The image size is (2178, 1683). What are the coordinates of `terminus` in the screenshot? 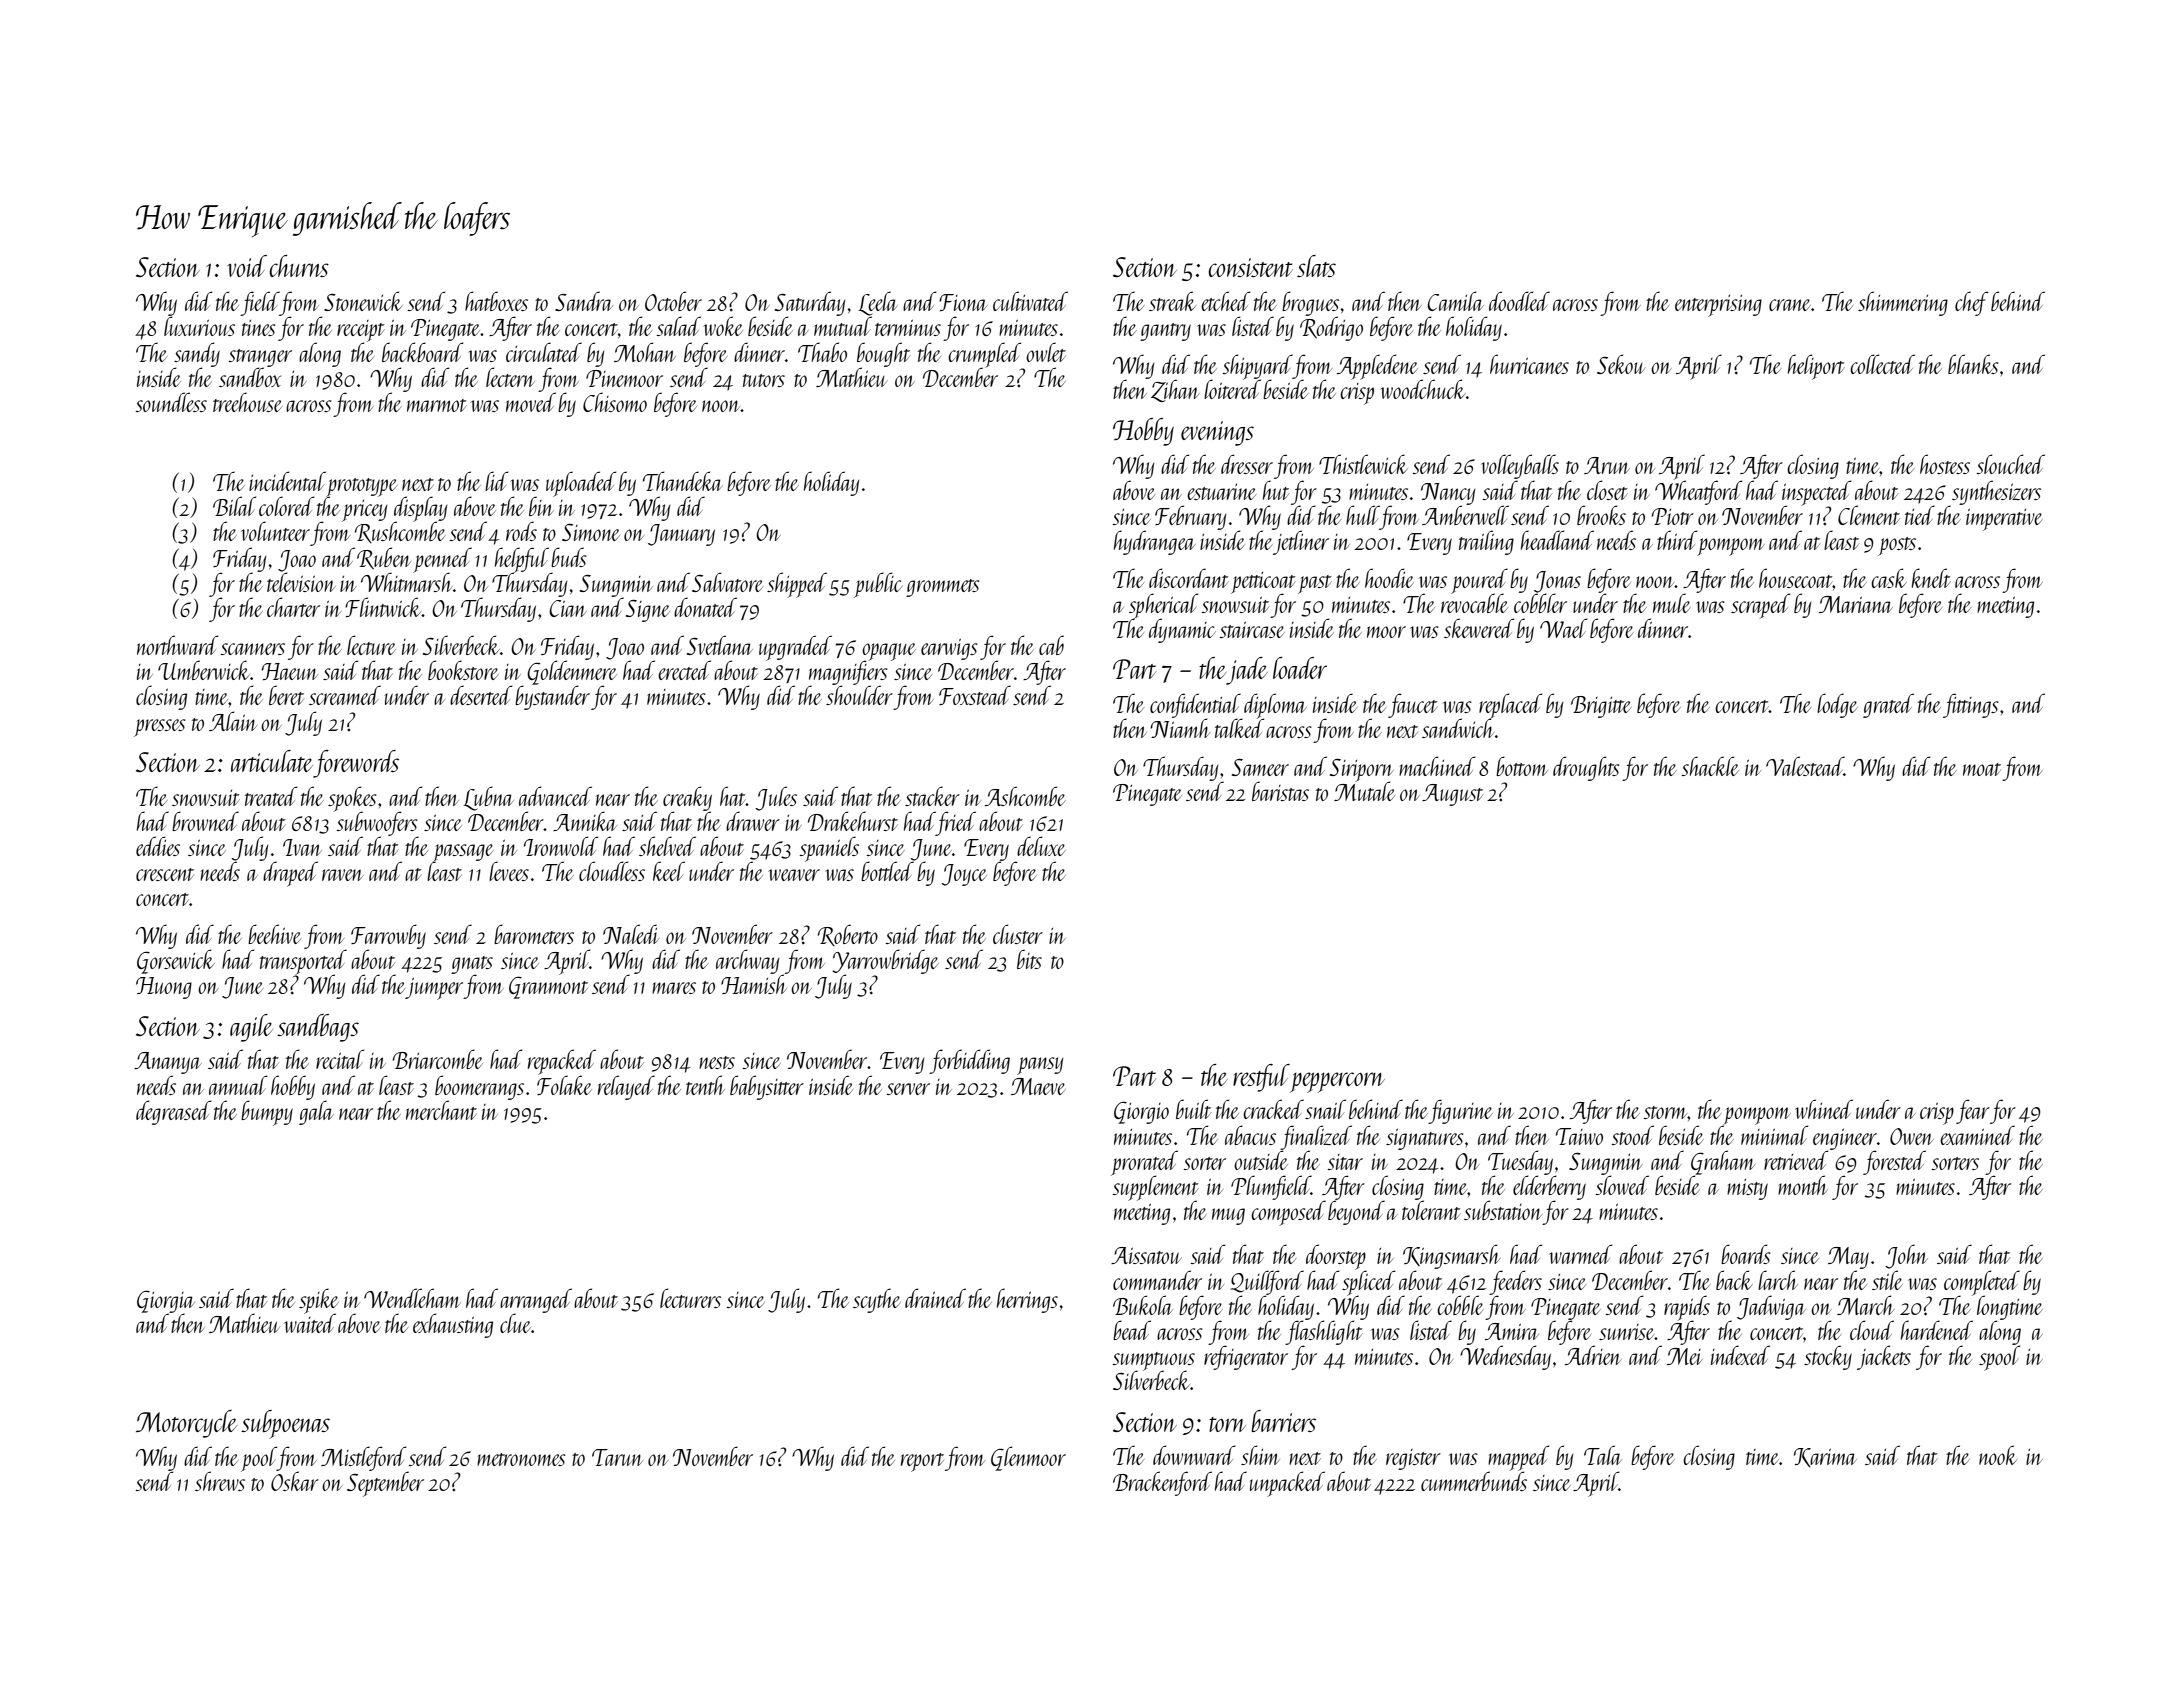 It's located at (908, 328).
